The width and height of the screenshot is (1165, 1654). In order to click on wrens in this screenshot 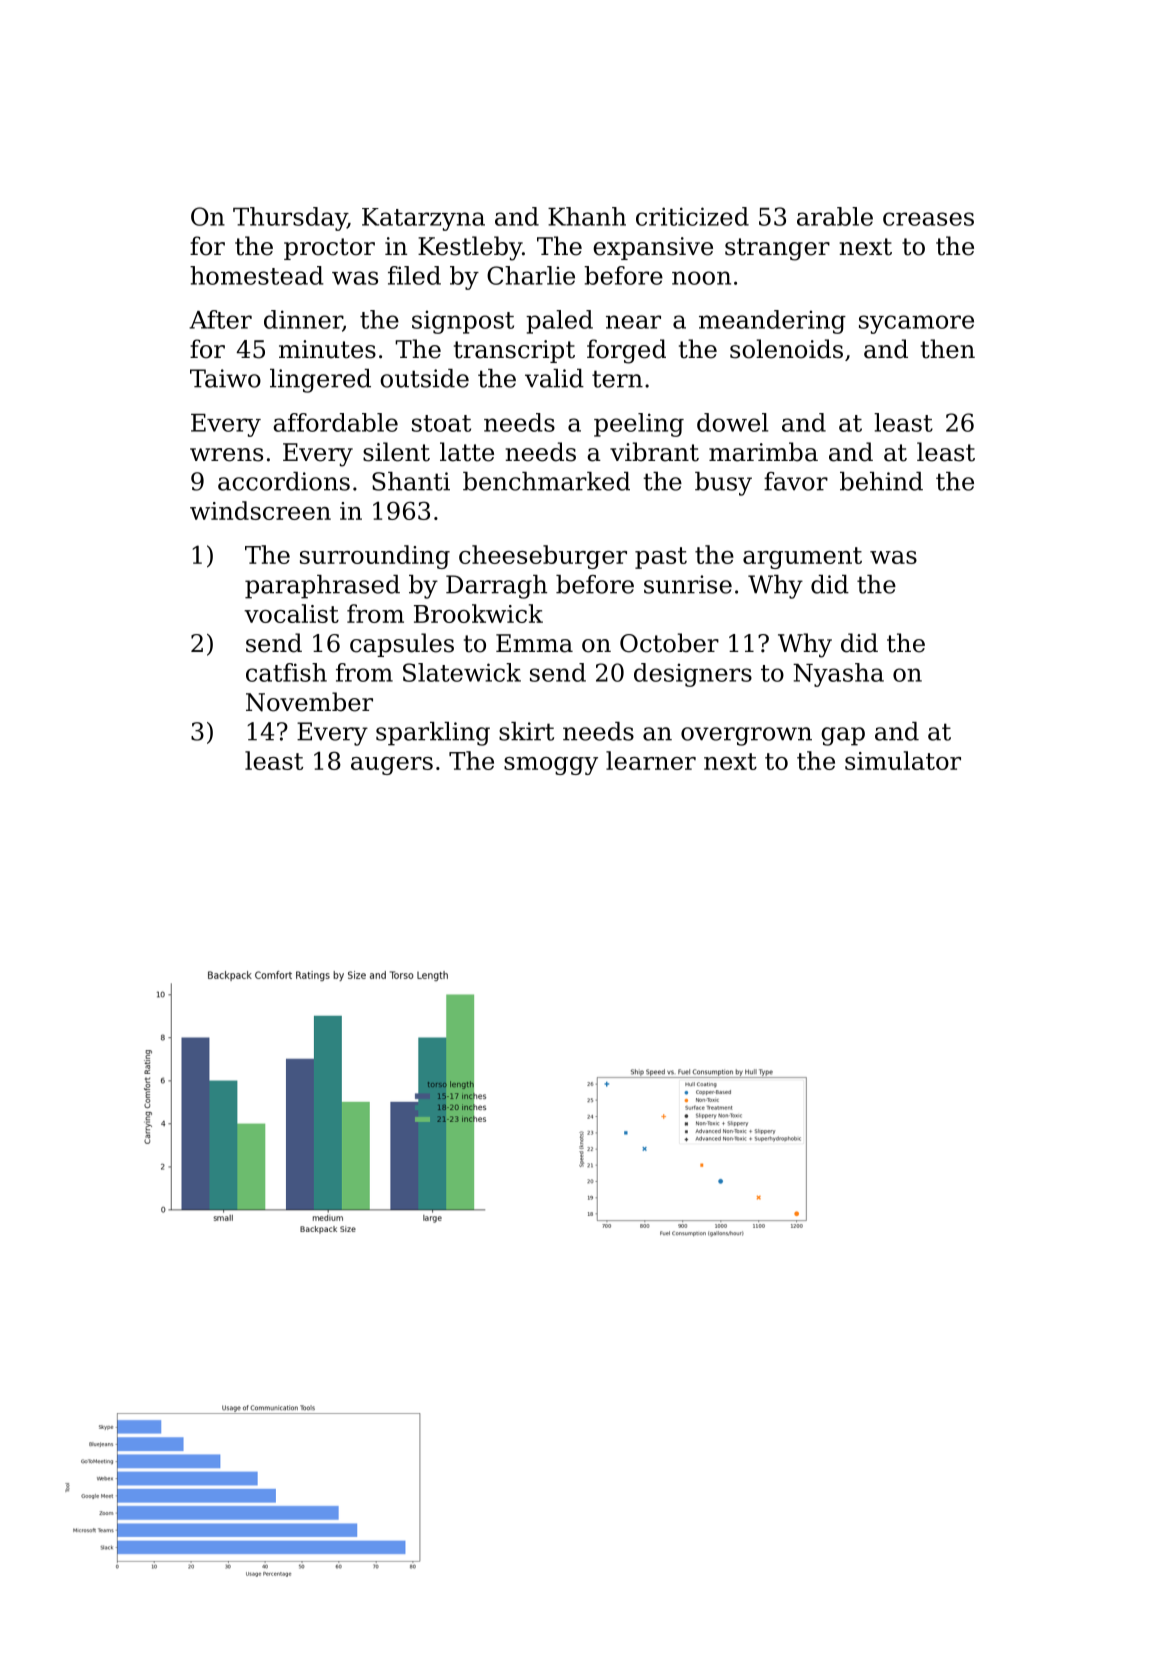, I will do `click(226, 455)`.
